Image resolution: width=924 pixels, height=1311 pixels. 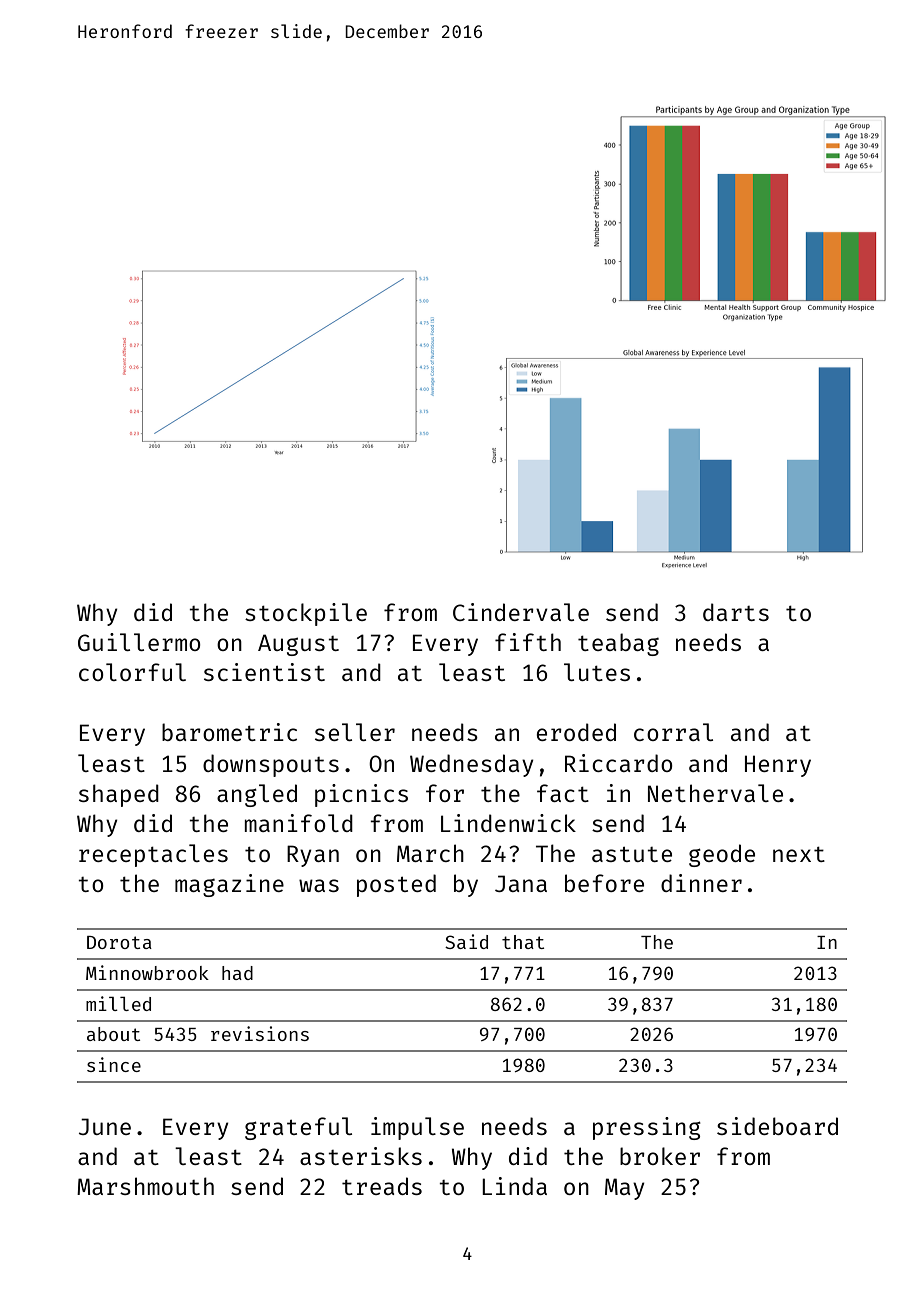 I want to click on darts, so click(x=736, y=612).
